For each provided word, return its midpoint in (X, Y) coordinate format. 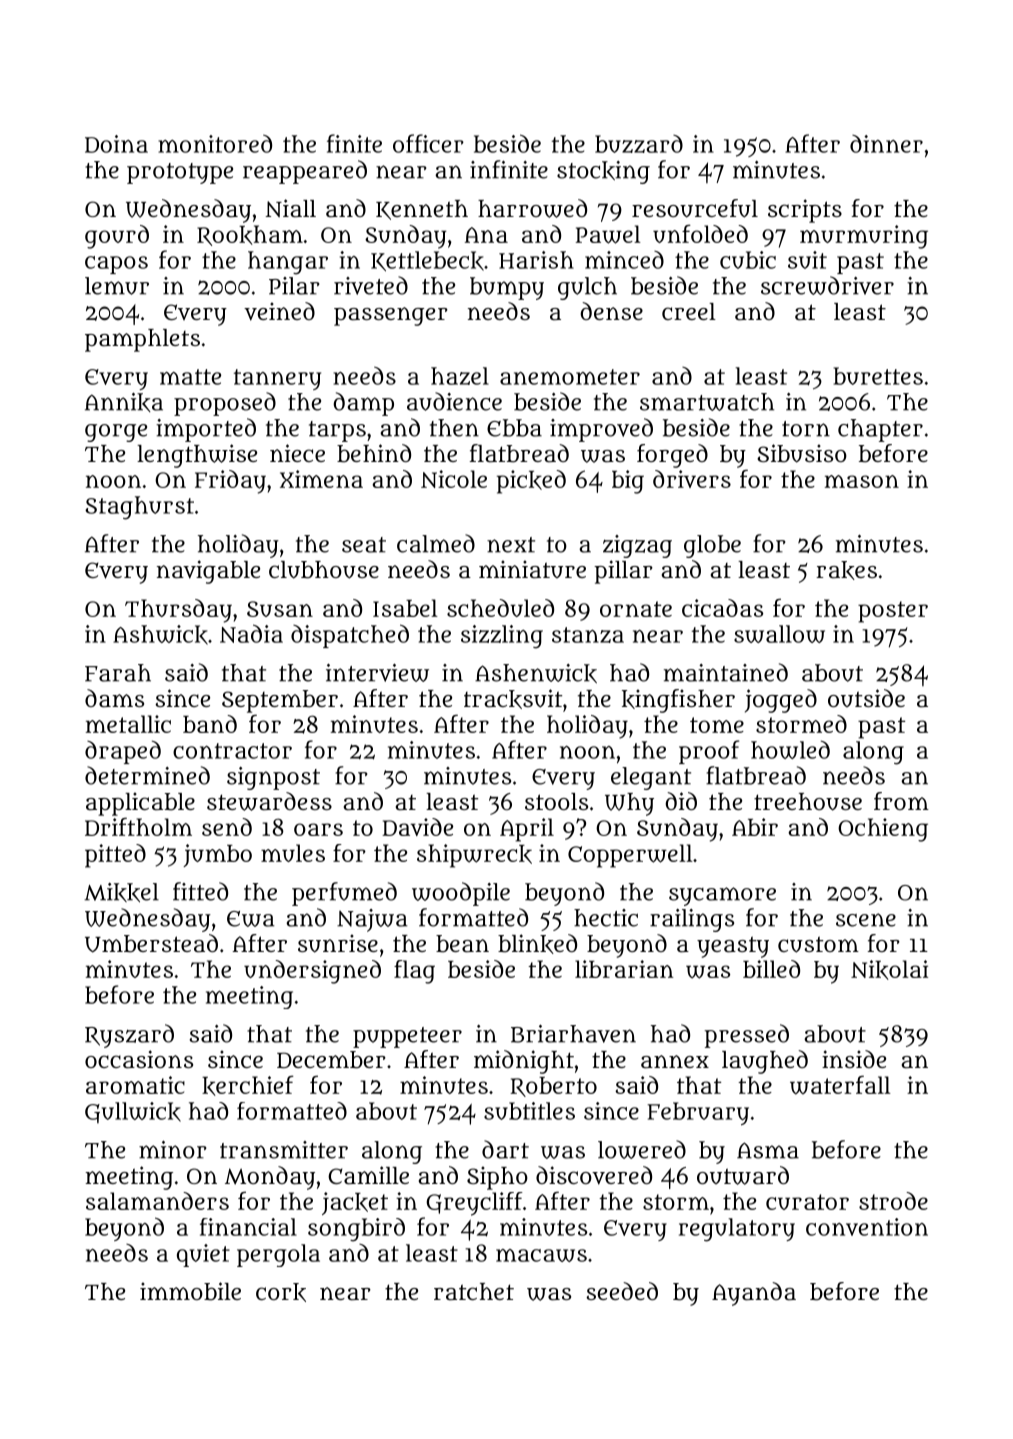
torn (806, 429)
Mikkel (121, 892)
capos (116, 265)
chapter (880, 430)
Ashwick (160, 635)
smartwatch (707, 402)
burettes (878, 376)
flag (414, 972)
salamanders (157, 1201)
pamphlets (142, 340)
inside (854, 1059)
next (511, 545)
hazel (460, 376)
